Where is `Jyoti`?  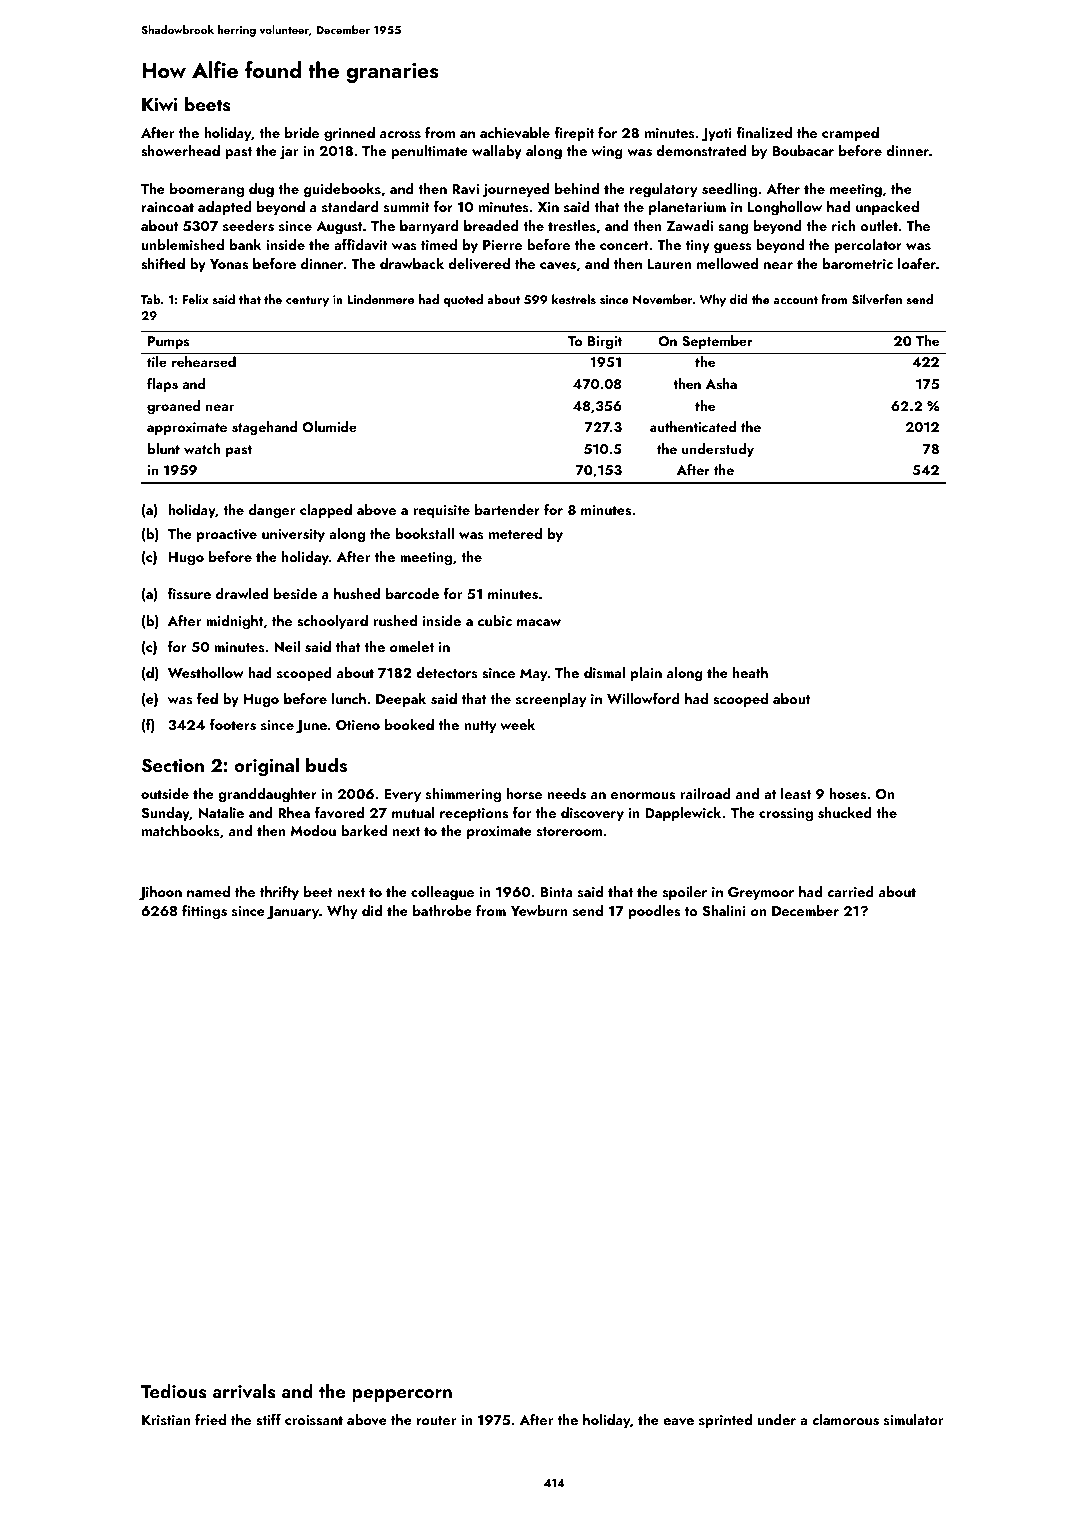
Jyoti is located at coordinates (716, 135).
